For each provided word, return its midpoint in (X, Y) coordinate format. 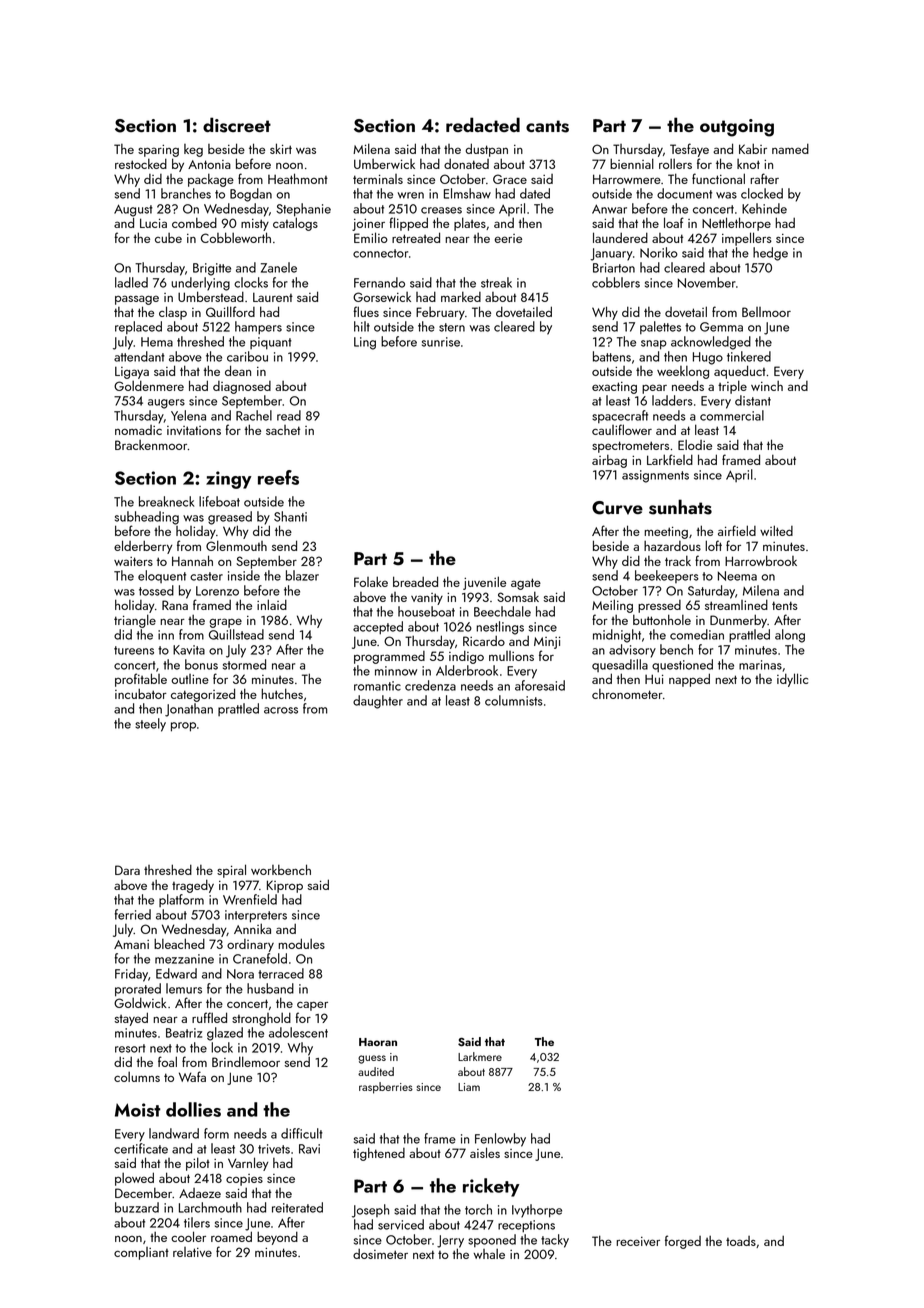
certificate (141, 1148)
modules (301, 943)
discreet (237, 125)
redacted (483, 124)
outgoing (737, 128)
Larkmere (480, 1056)
